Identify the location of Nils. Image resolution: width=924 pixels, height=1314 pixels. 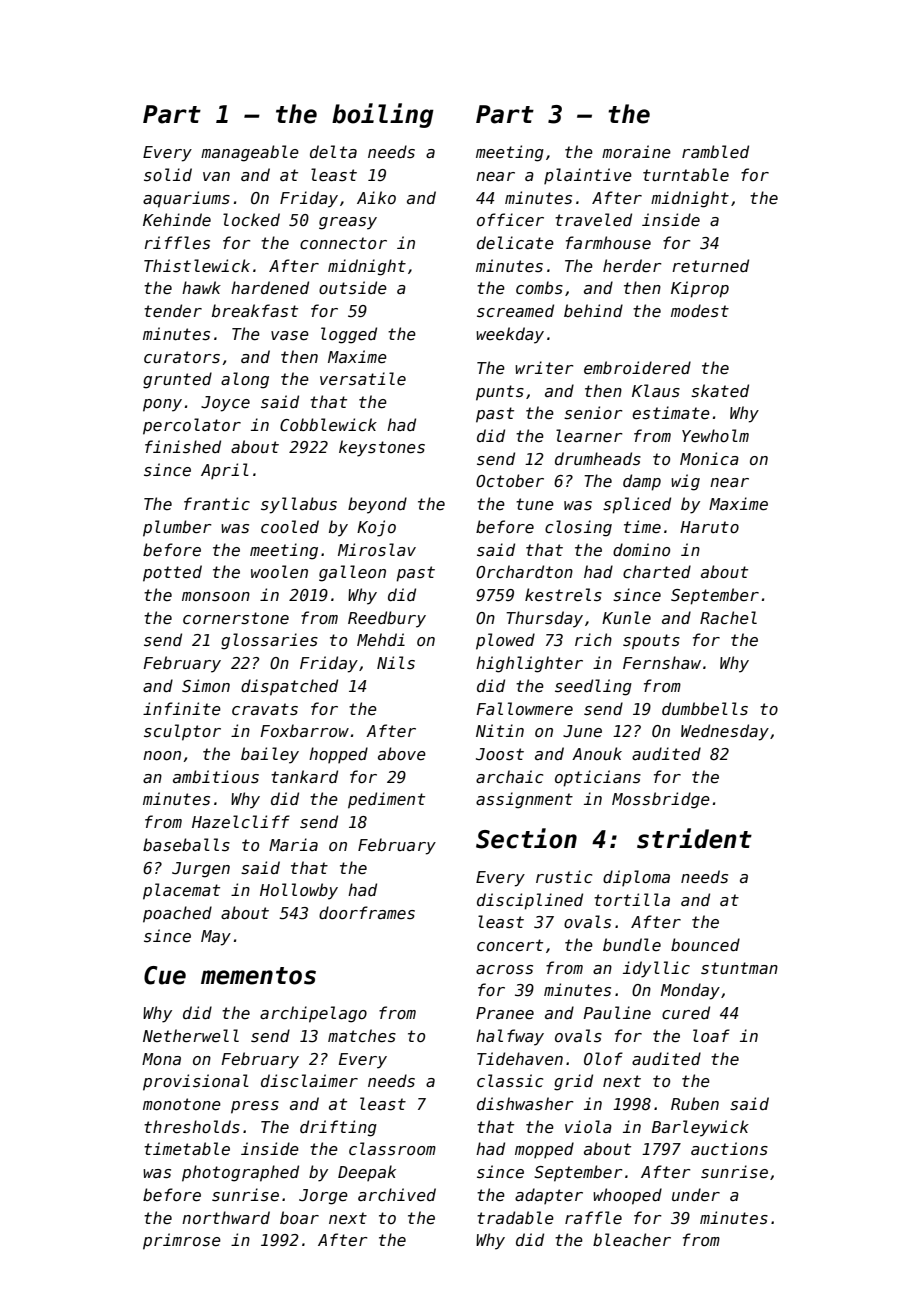
(396, 662).
